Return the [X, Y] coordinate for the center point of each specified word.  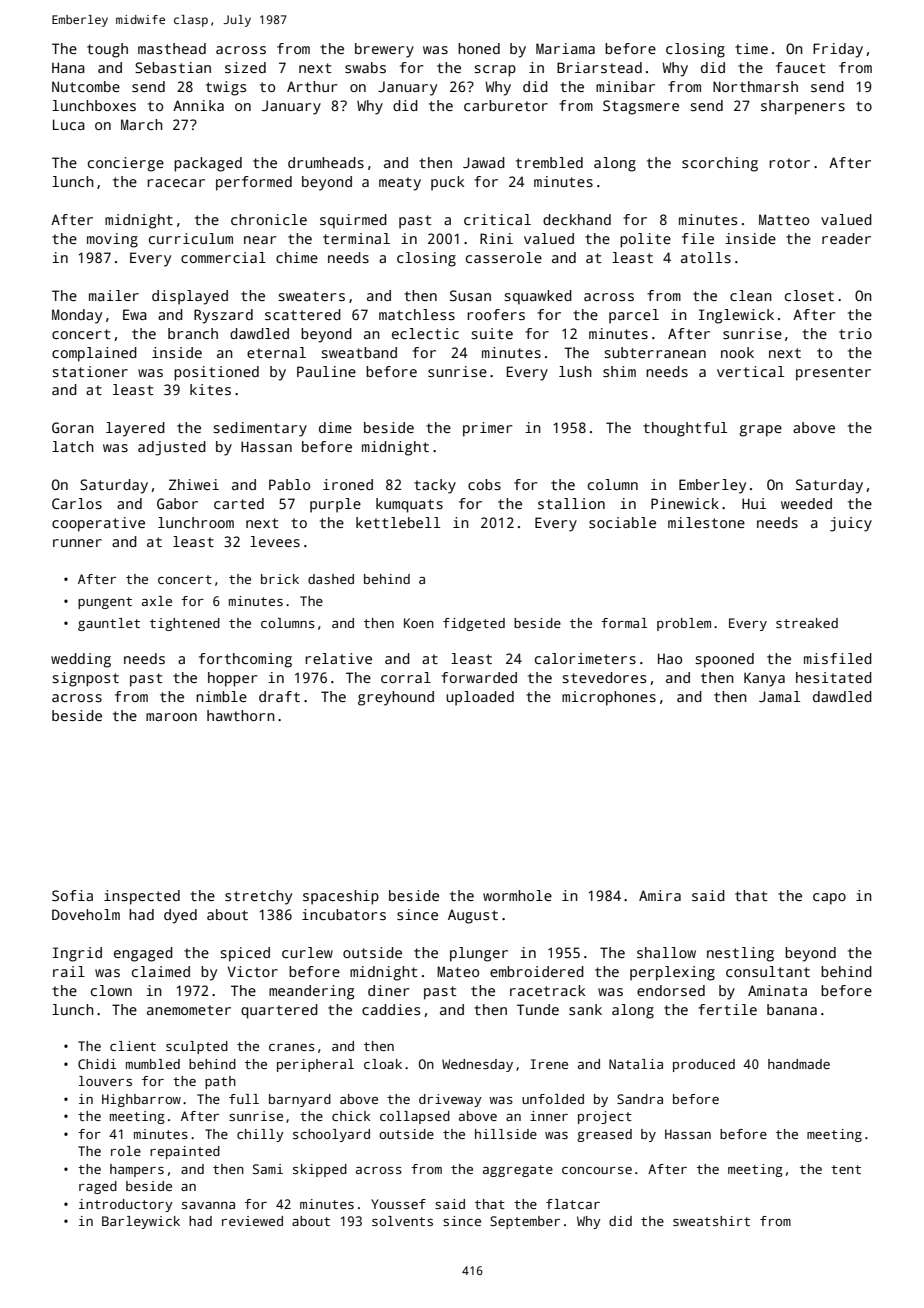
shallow [666, 952]
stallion [571, 503]
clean [751, 295]
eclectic [425, 333]
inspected [142, 897]
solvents [402, 1221]
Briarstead [599, 67]
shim [619, 371]
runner [77, 543]
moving [112, 240]
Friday [838, 50]
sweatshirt [711, 1221]
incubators [344, 914]
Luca [69, 124]
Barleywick [141, 1222]
